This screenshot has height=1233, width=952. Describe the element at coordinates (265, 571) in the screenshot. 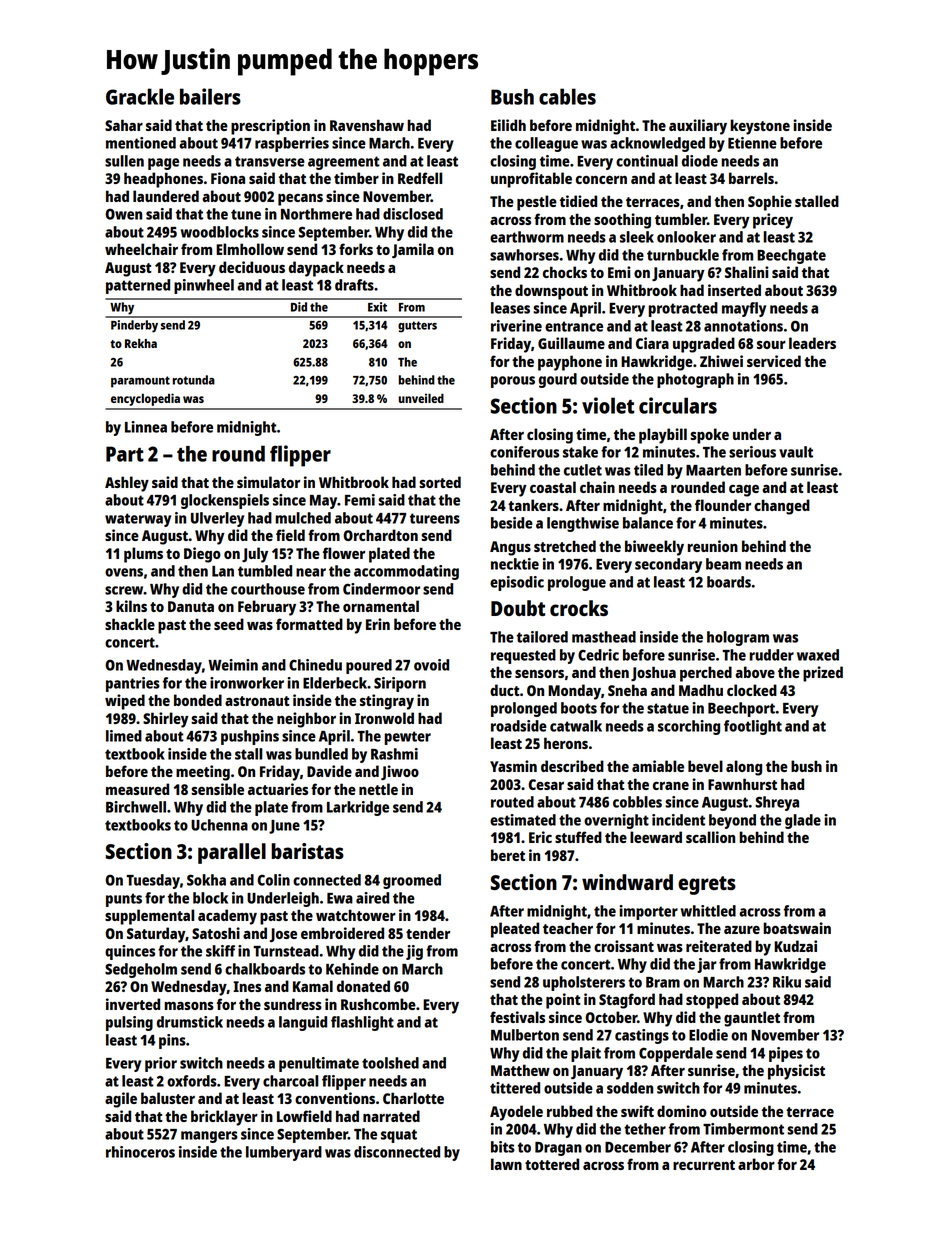

I see `tumbled` at that location.
